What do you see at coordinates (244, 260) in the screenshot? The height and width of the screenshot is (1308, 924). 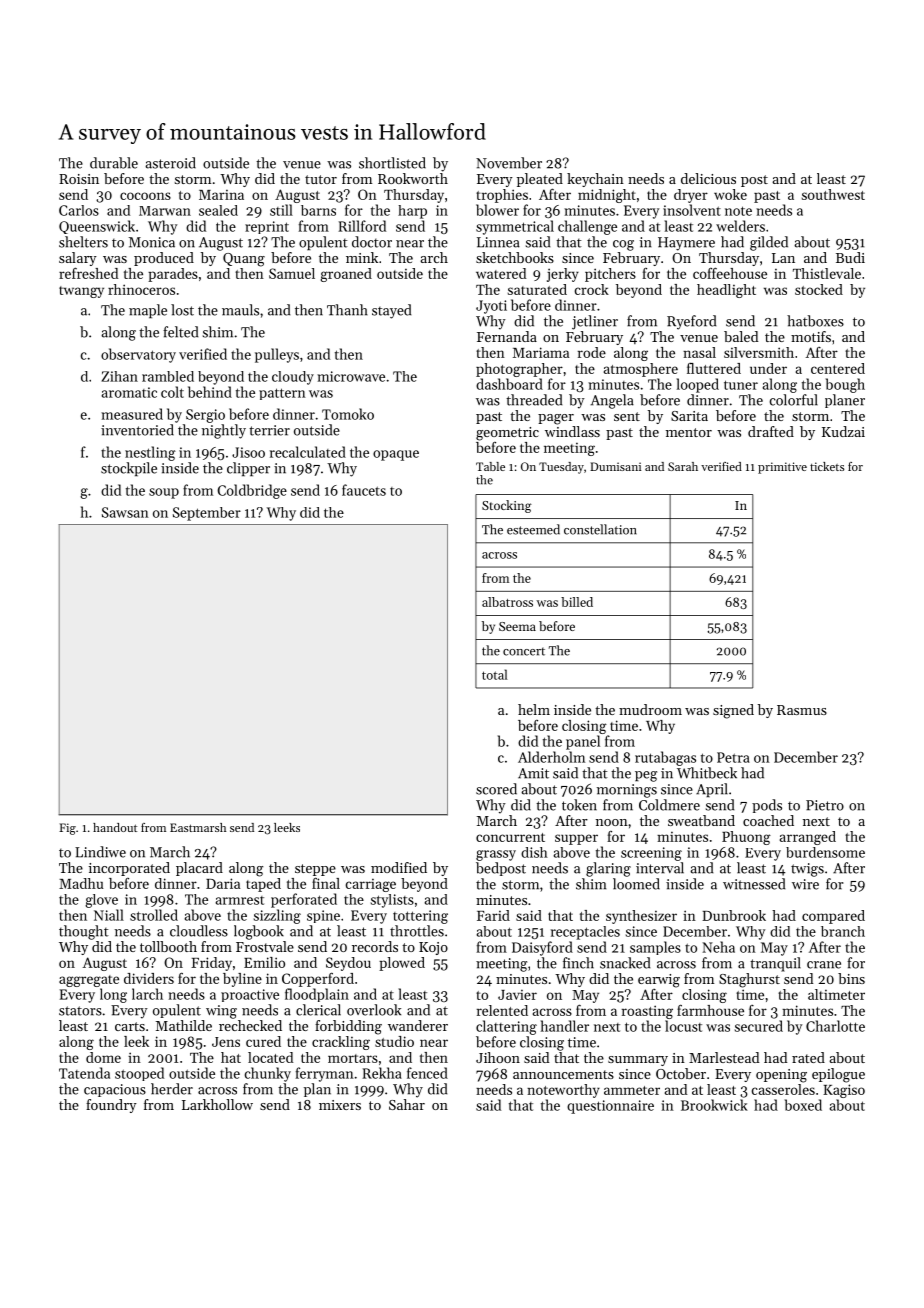 I see `Quang` at bounding box center [244, 260].
